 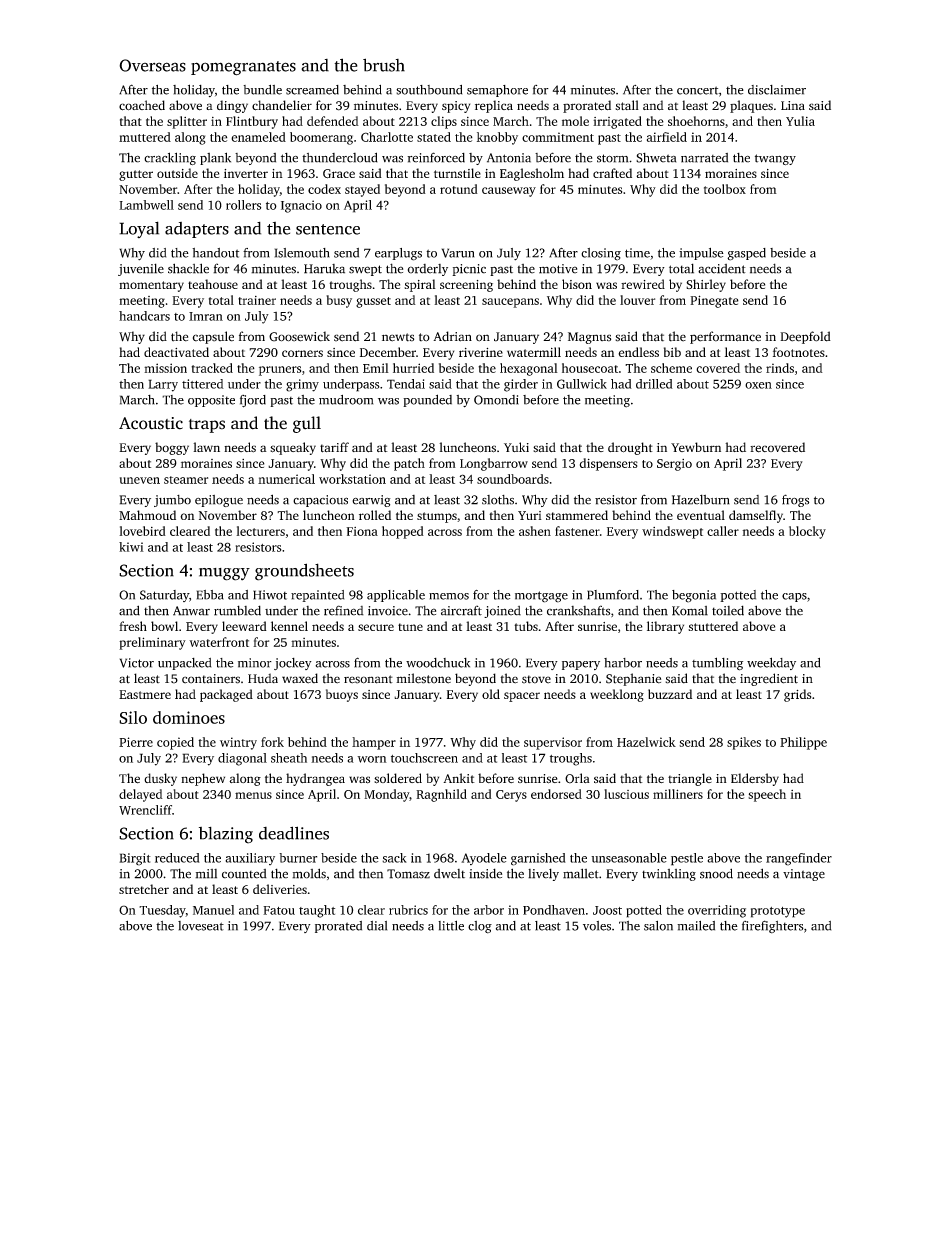 I want to click on deactivated, so click(x=176, y=352).
